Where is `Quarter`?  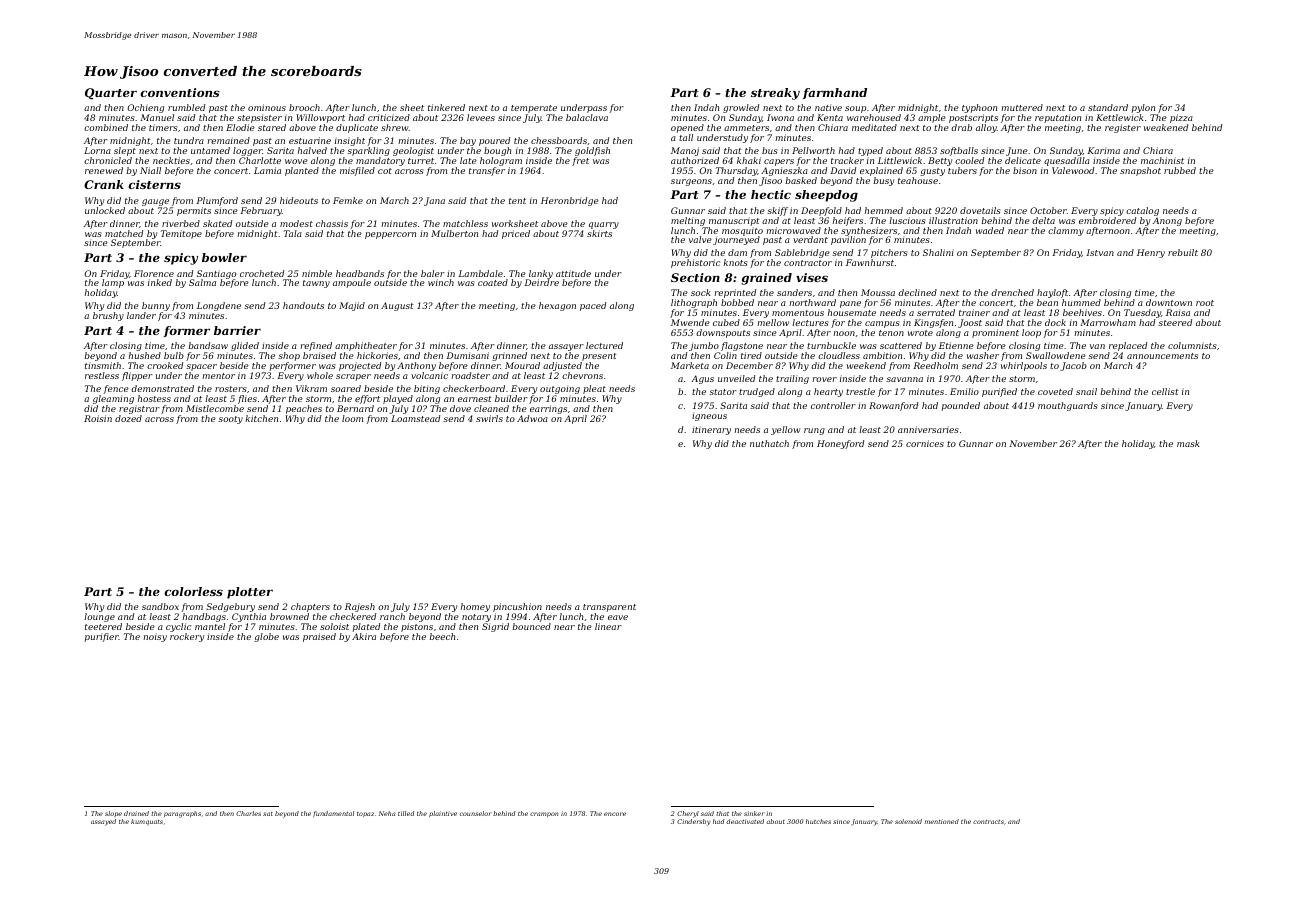 Quarter is located at coordinates (111, 94).
